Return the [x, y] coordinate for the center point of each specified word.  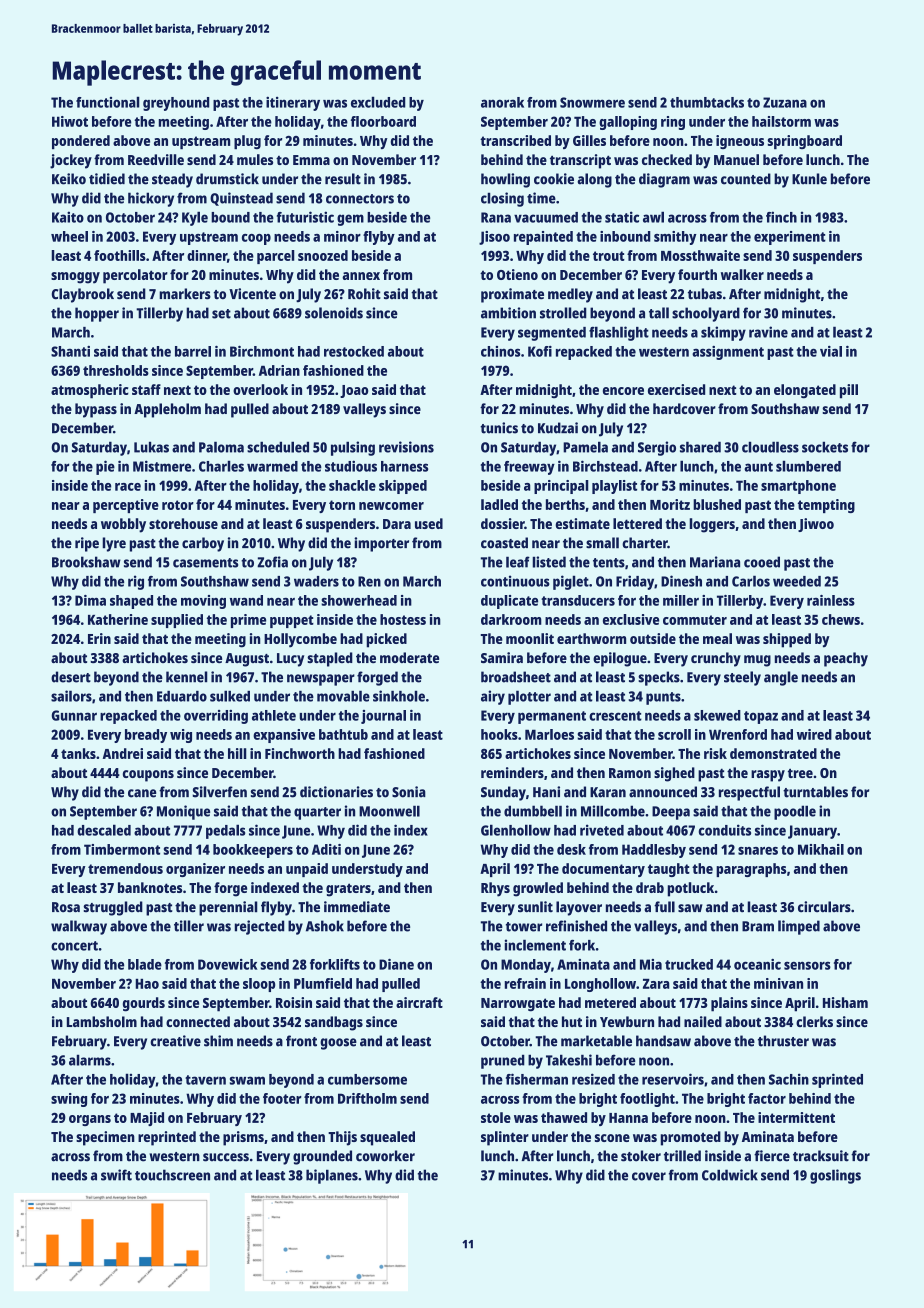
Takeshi [569, 1060]
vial [831, 351]
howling [505, 180]
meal [717, 638]
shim [218, 1041]
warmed [272, 466]
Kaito [68, 217]
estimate [582, 523]
